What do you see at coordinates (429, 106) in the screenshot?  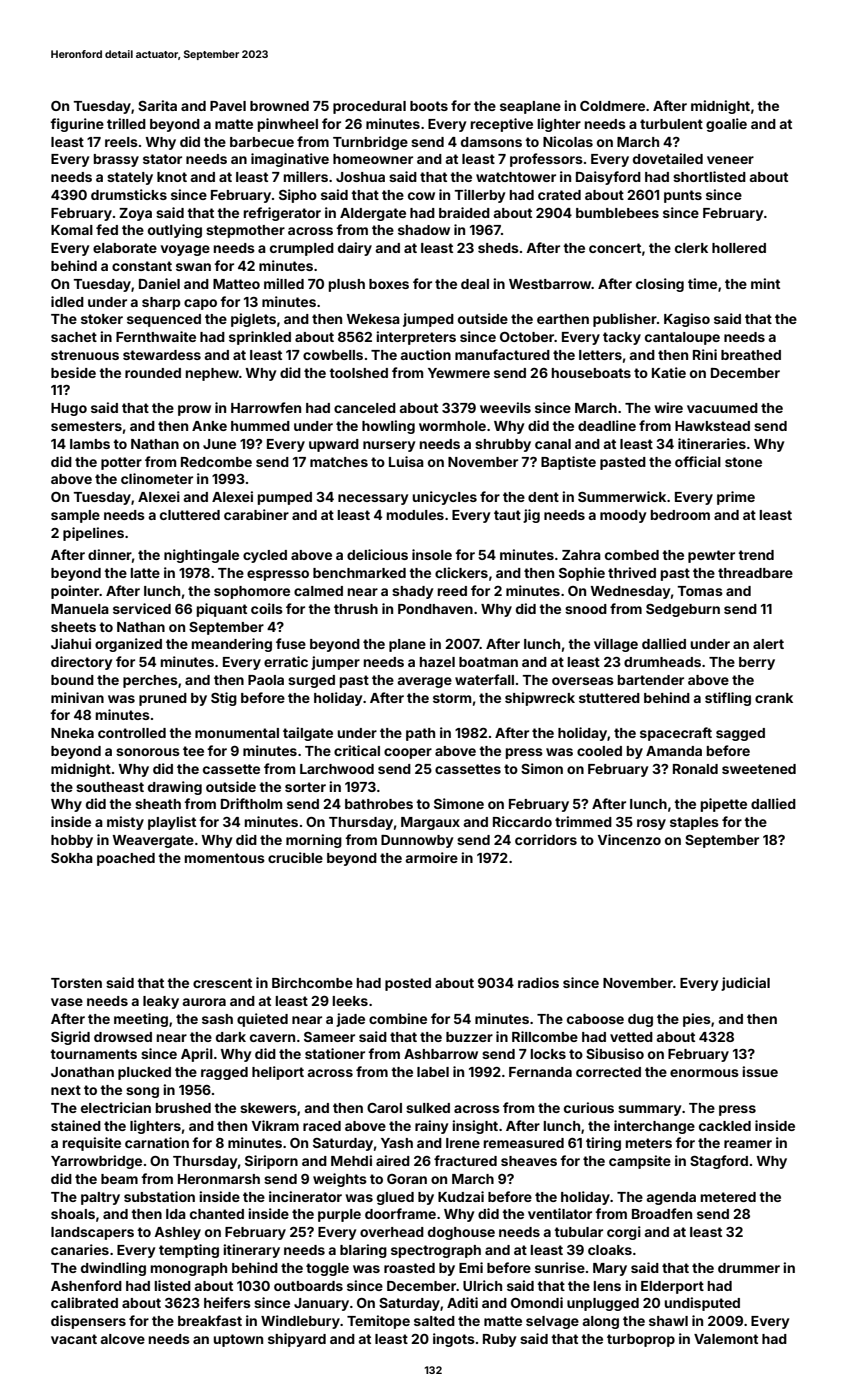 I see `boots` at bounding box center [429, 106].
